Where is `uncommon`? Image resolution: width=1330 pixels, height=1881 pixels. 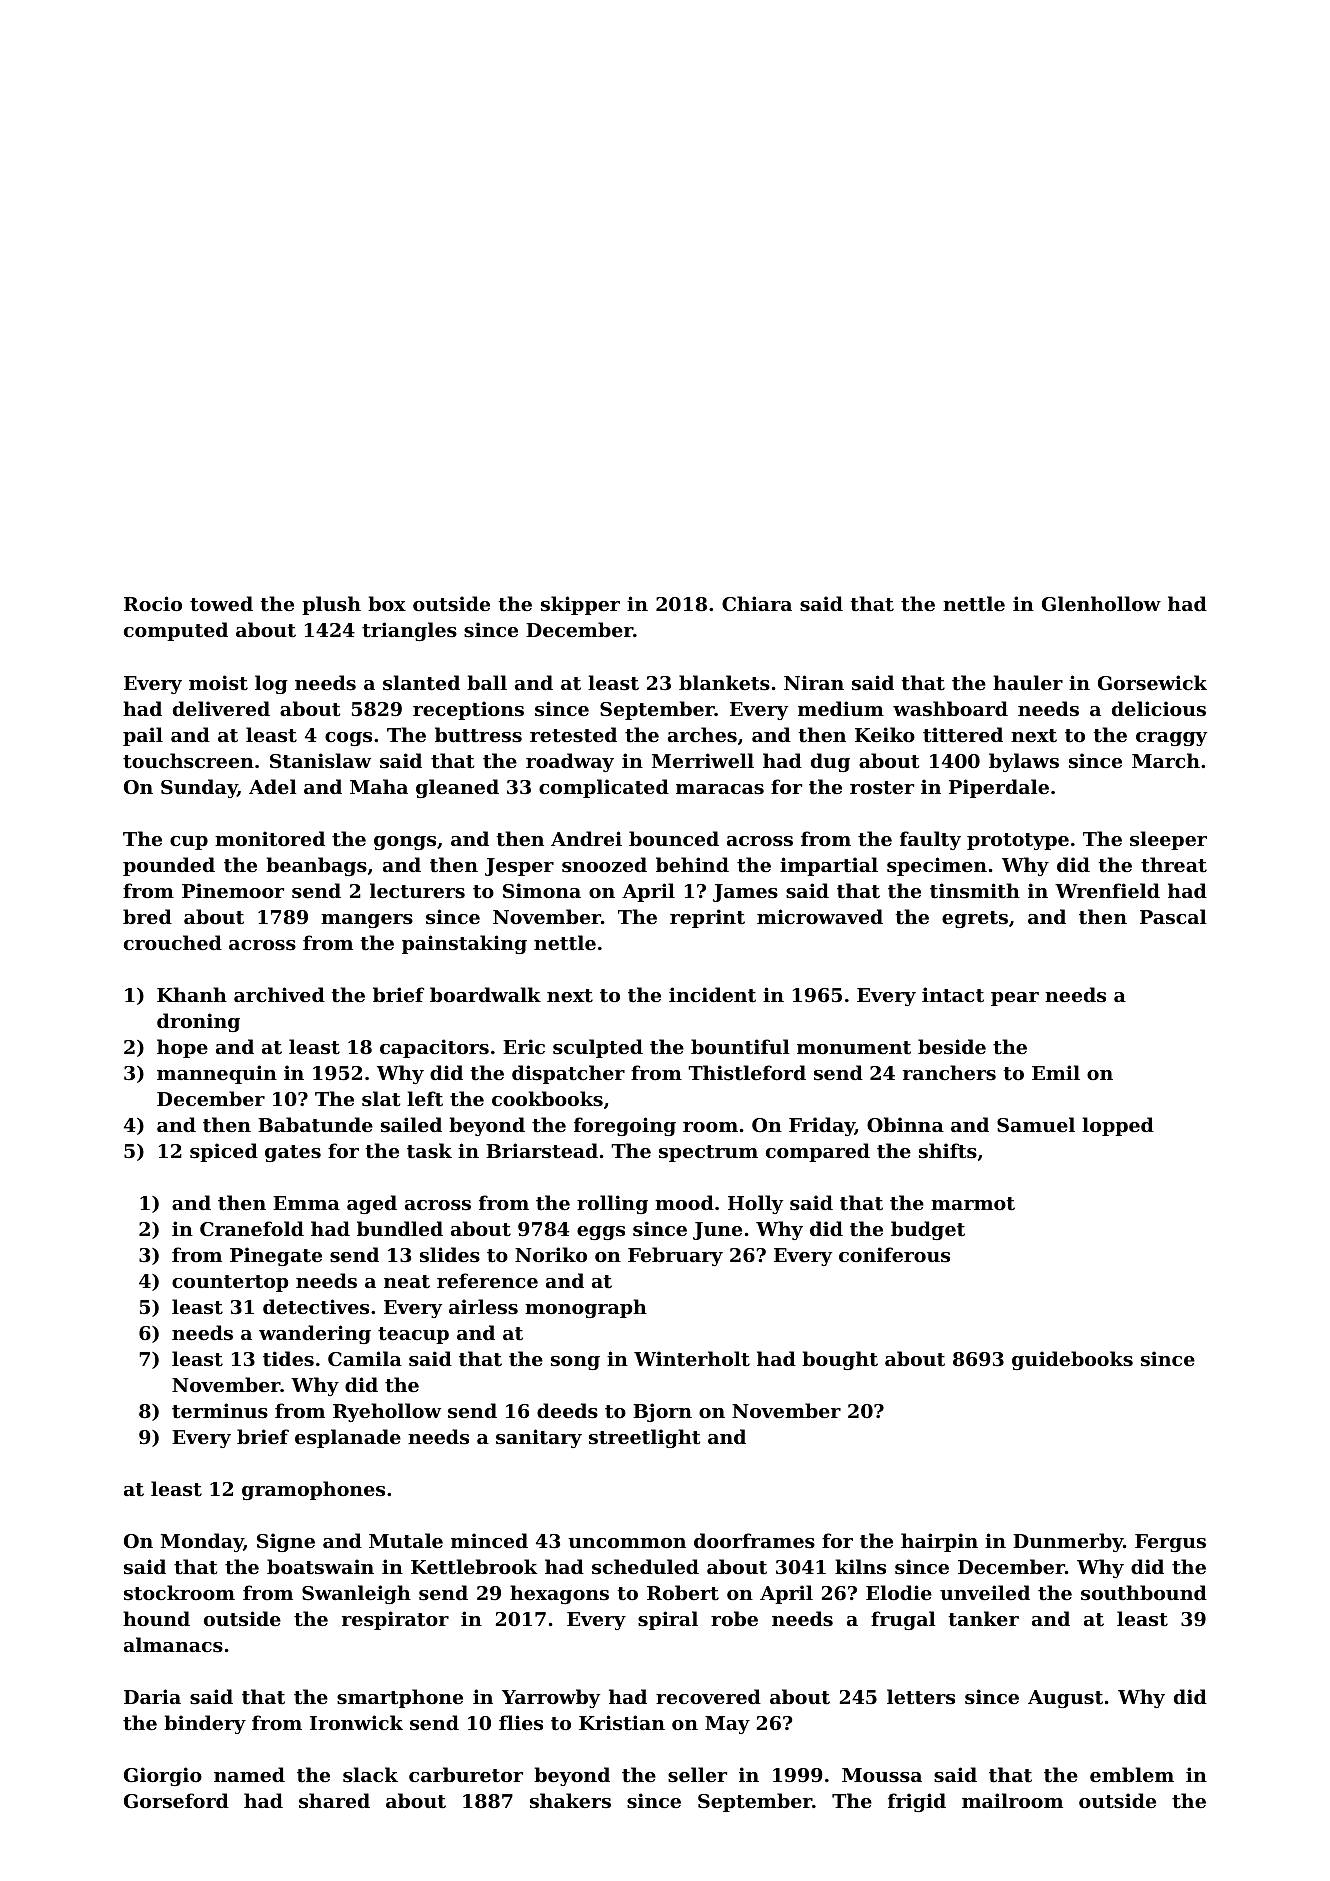 uncommon is located at coordinates (627, 1543).
